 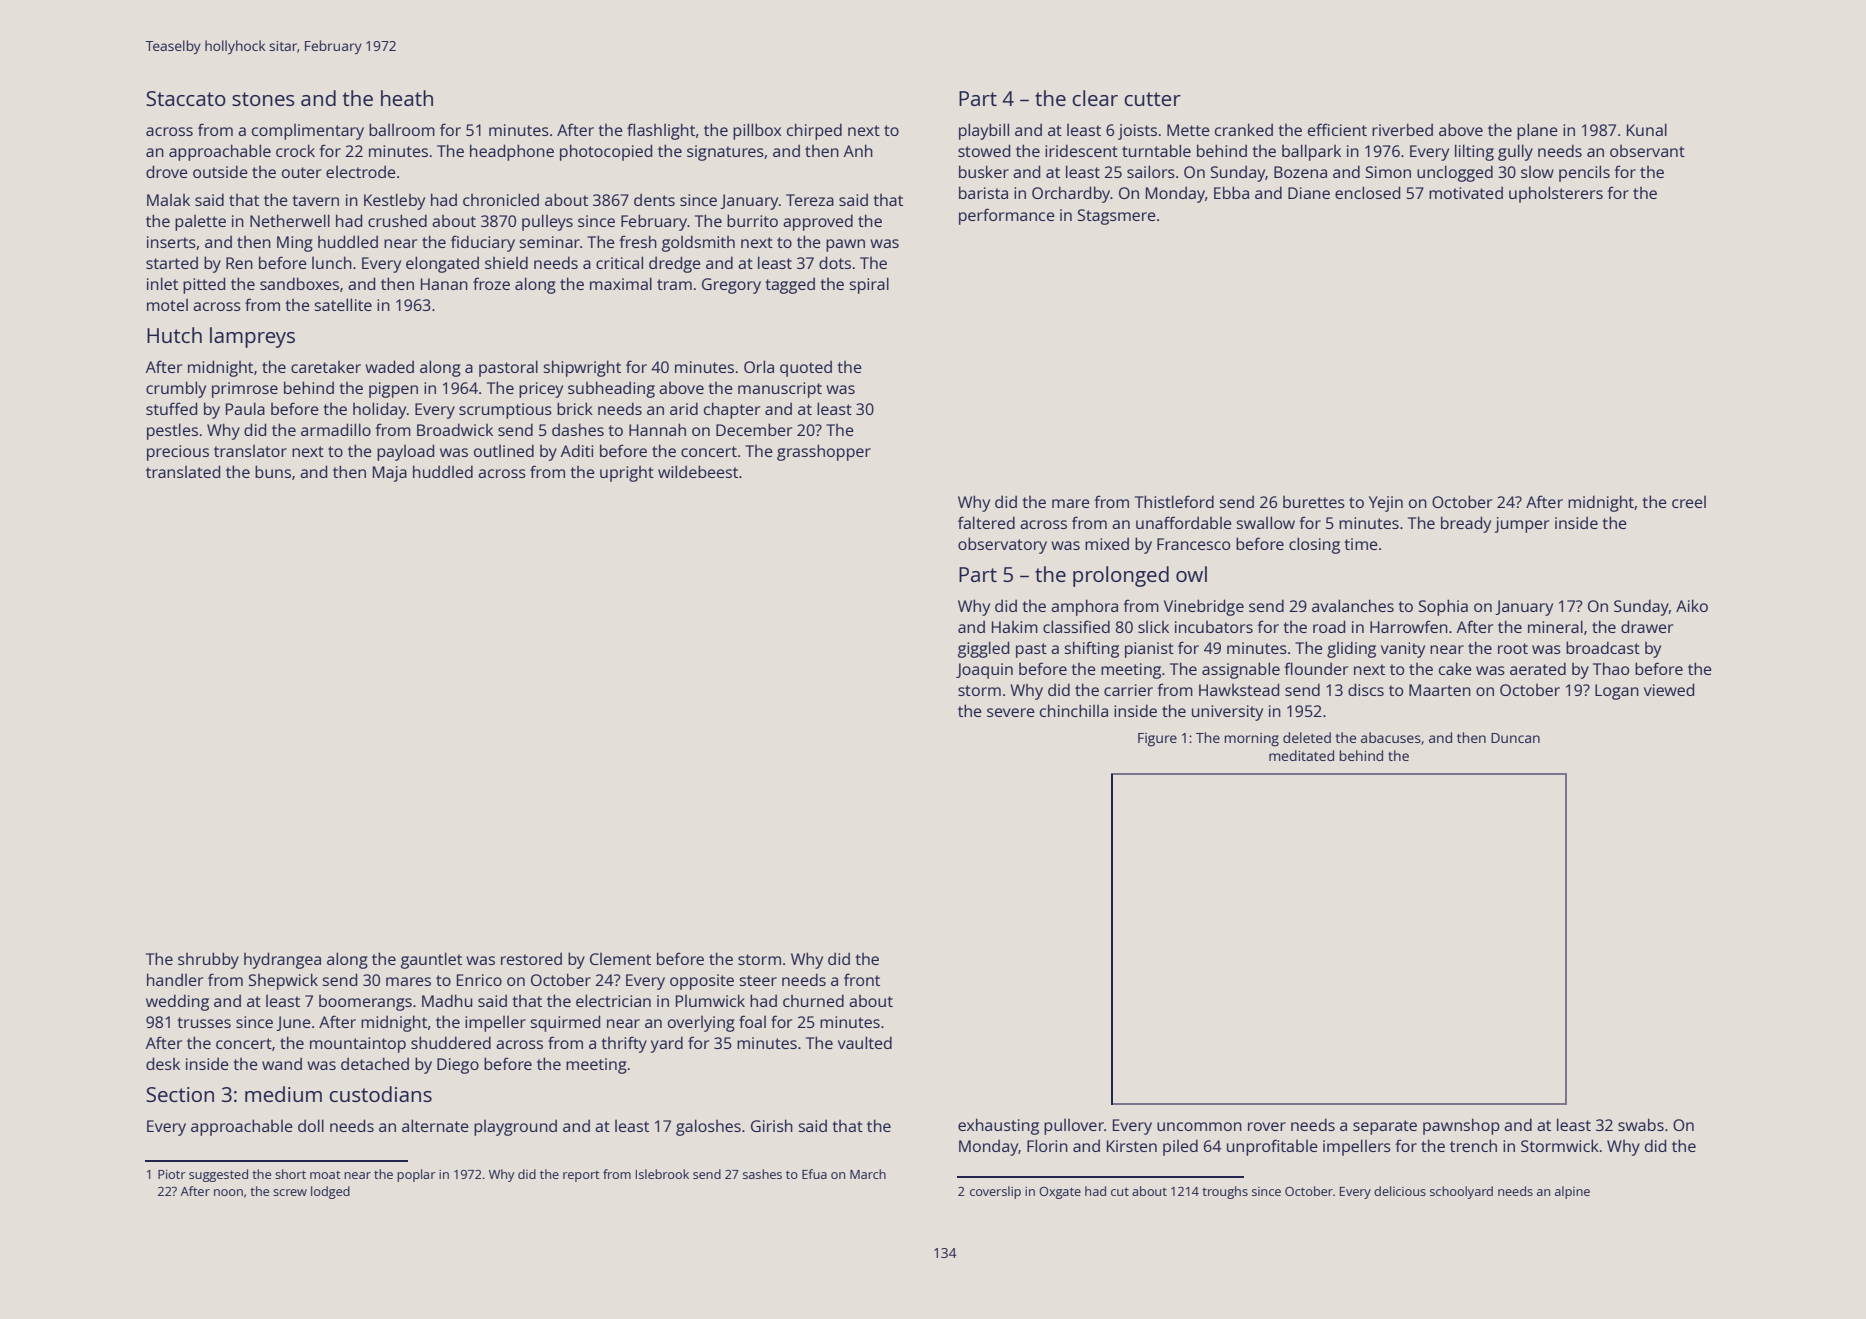 I want to click on riverbed, so click(x=1402, y=129).
